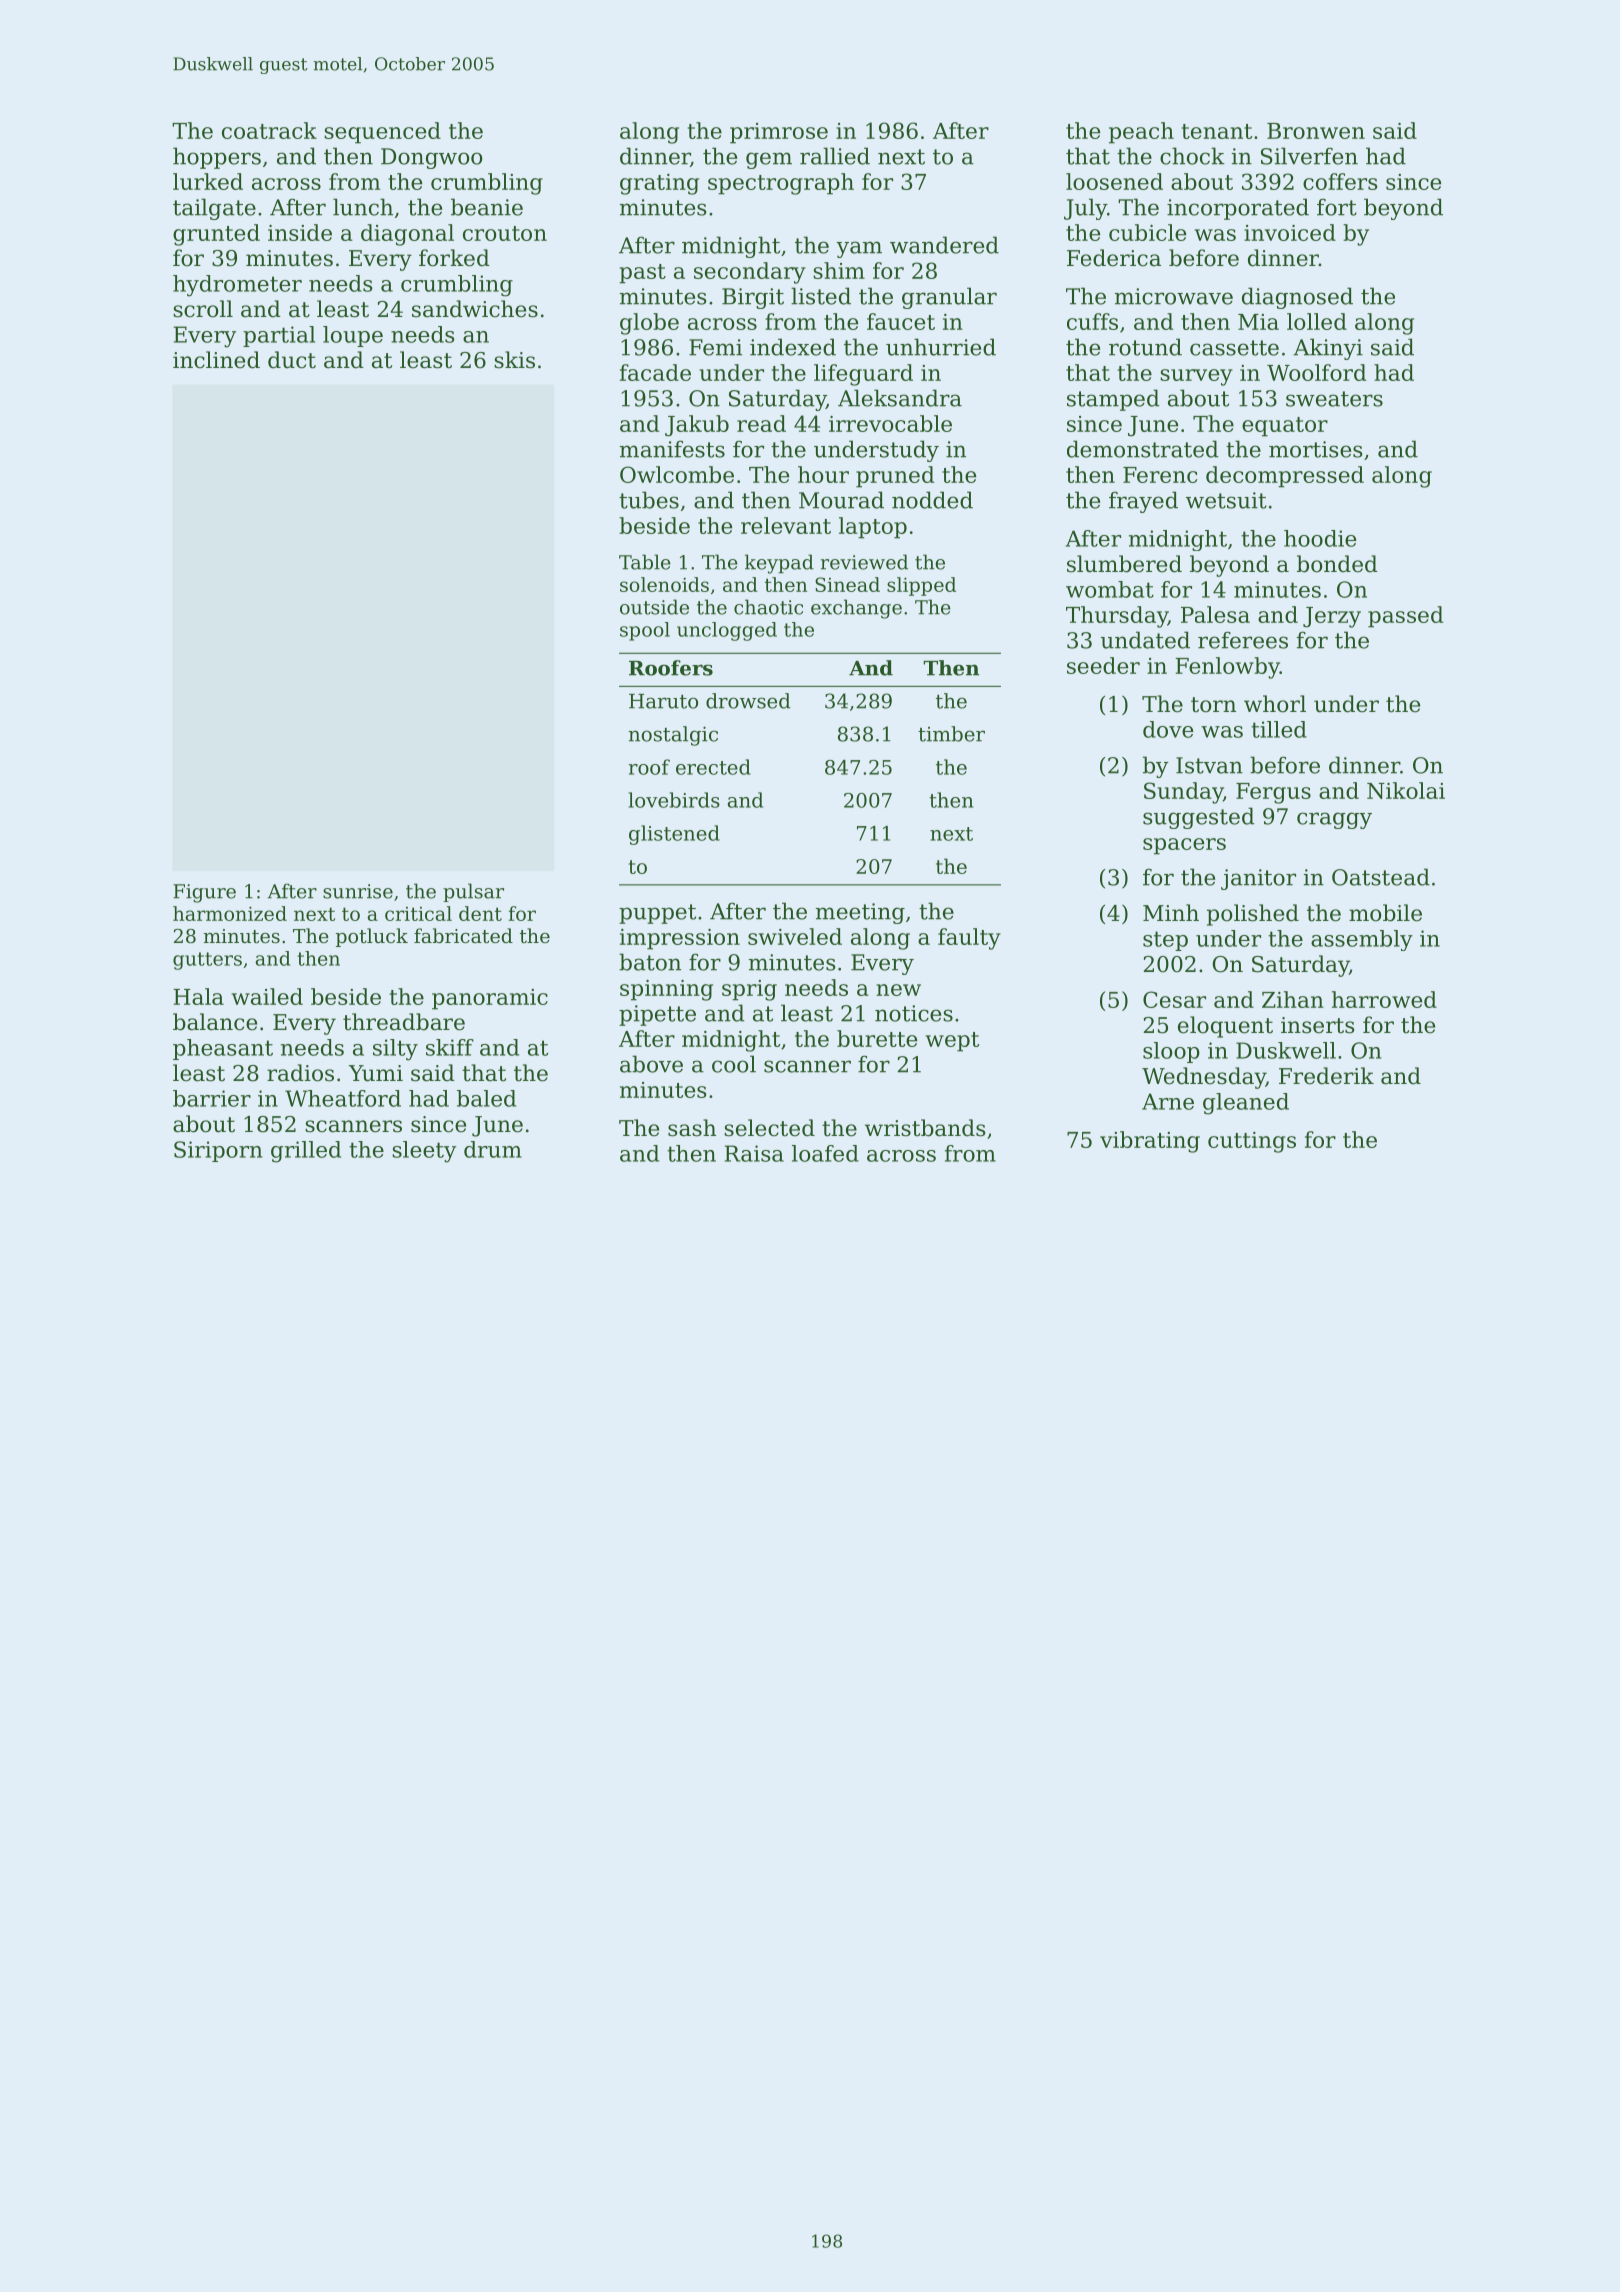 This page has width=1620, height=2292. What do you see at coordinates (1328, 349) in the page?
I see `Akinyi` at bounding box center [1328, 349].
